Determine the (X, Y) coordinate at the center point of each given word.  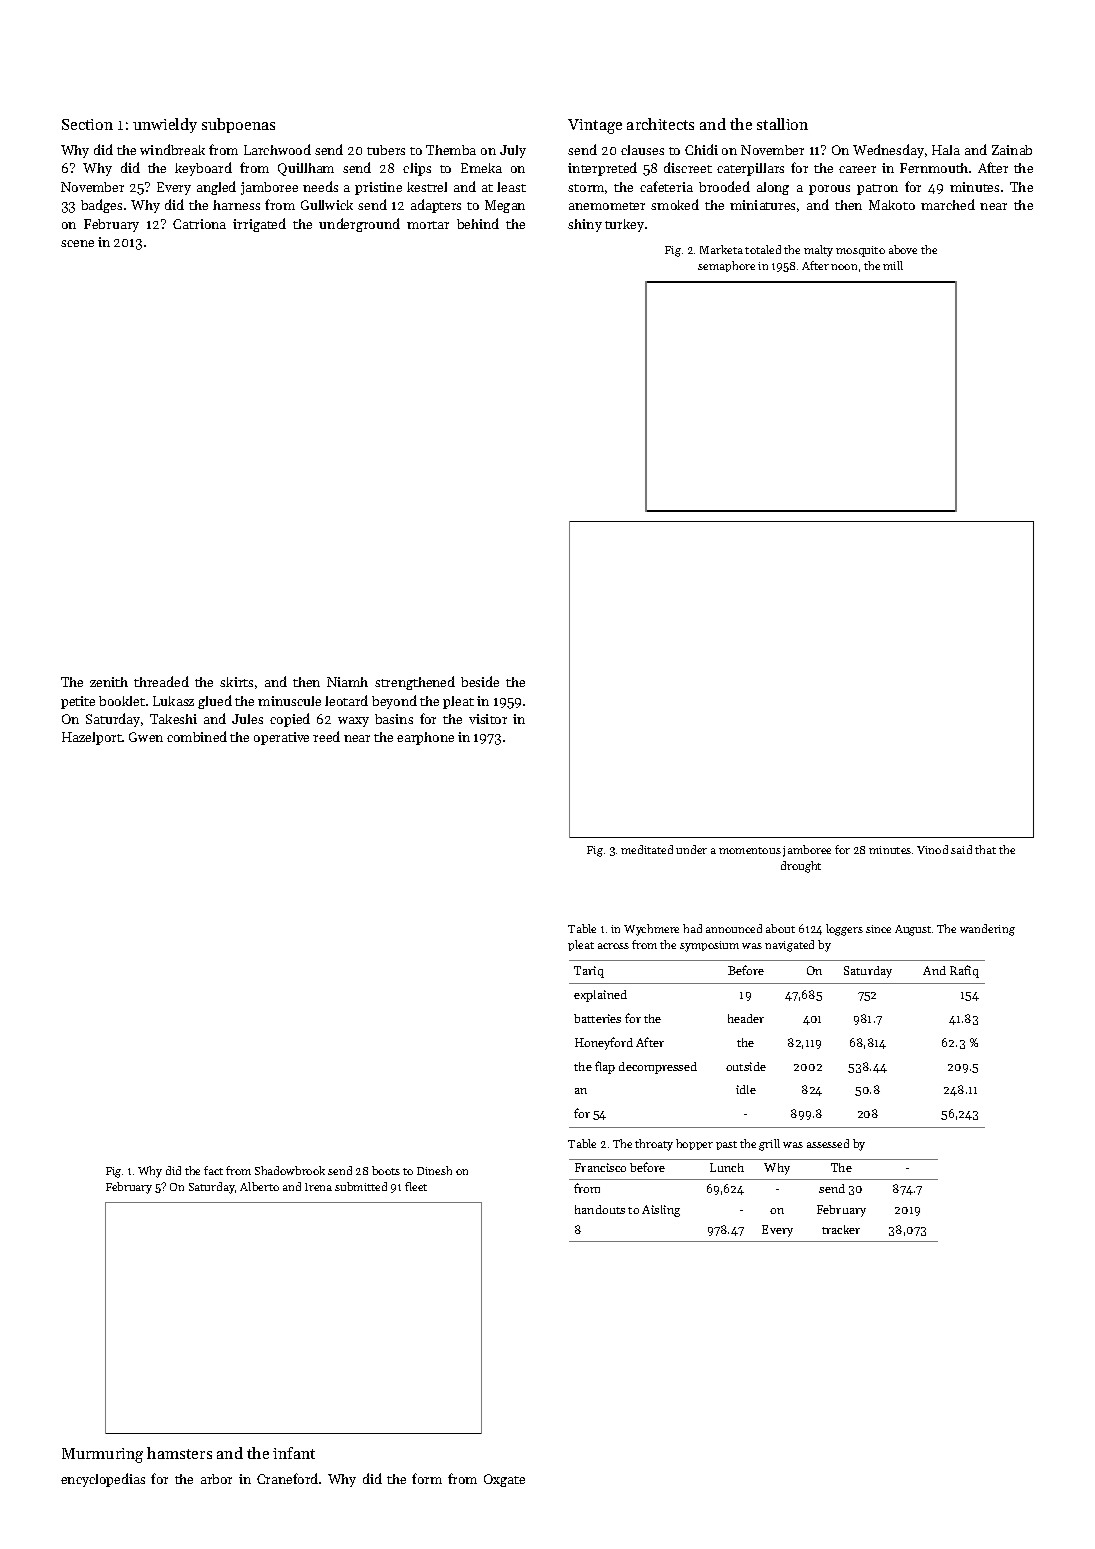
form (427, 1478)
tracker (841, 1229)
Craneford (287, 1478)
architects (660, 124)
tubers (386, 150)
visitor (488, 719)
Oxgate (504, 1480)
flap (605, 1067)
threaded (161, 681)
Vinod (932, 849)
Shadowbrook (290, 1170)
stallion (782, 124)
